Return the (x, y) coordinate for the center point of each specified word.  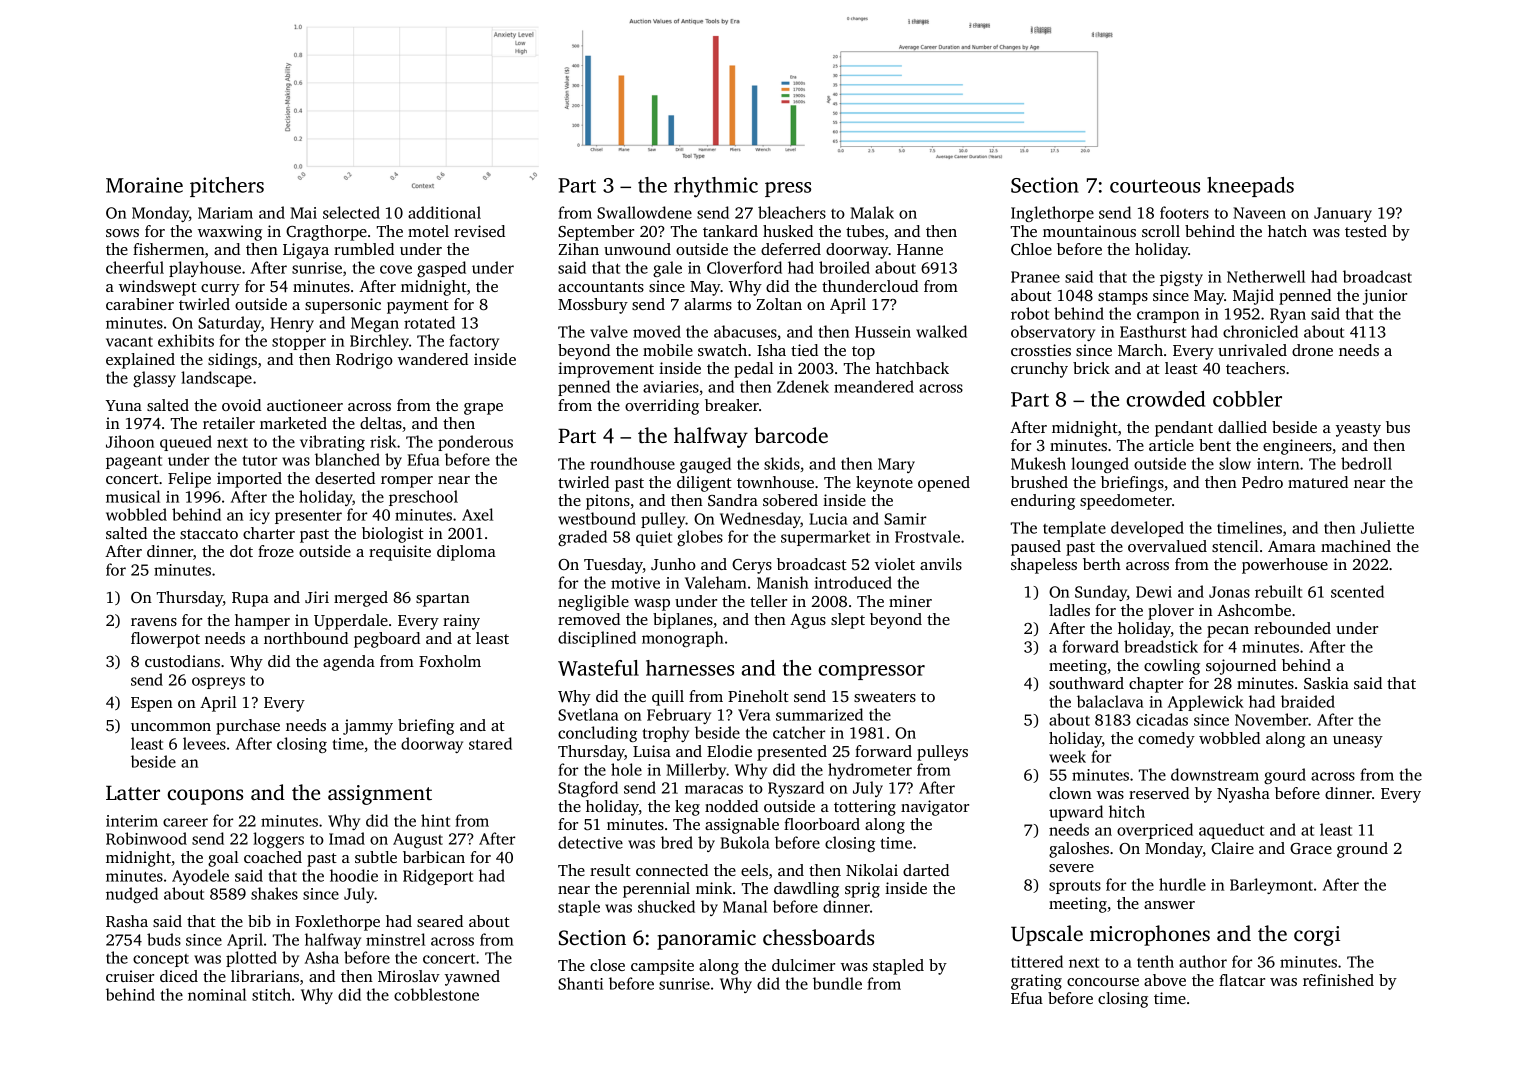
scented (1357, 591)
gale (667, 269)
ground (1362, 850)
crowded (1165, 399)
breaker (732, 405)
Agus (808, 621)
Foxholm (450, 661)
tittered (1037, 961)
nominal (217, 994)
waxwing (230, 233)
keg (687, 808)
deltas (381, 423)
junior (1385, 297)
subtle (376, 857)
